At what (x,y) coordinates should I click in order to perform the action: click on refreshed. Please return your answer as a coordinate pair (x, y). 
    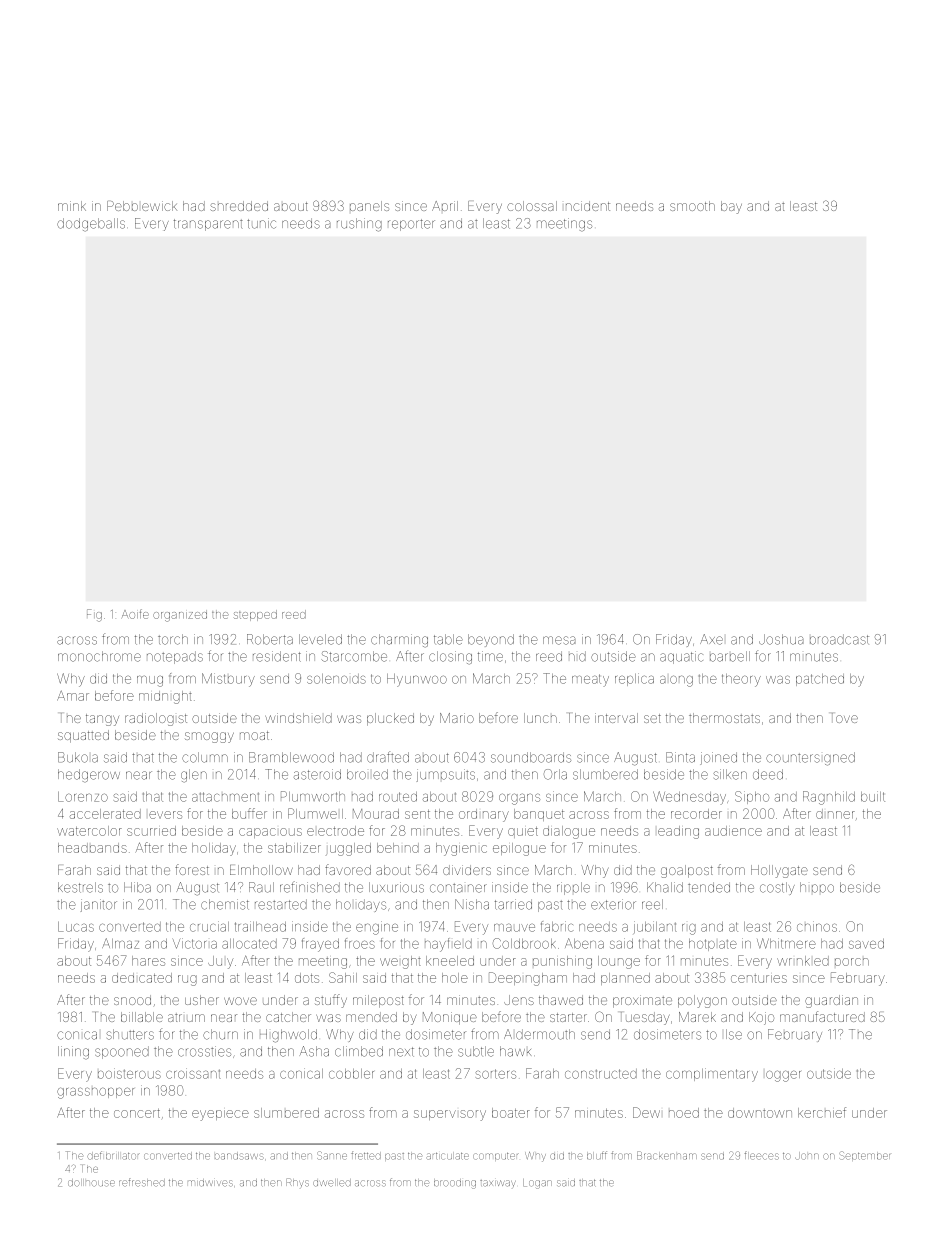
    Looking at the image, I should click on (142, 1182).
